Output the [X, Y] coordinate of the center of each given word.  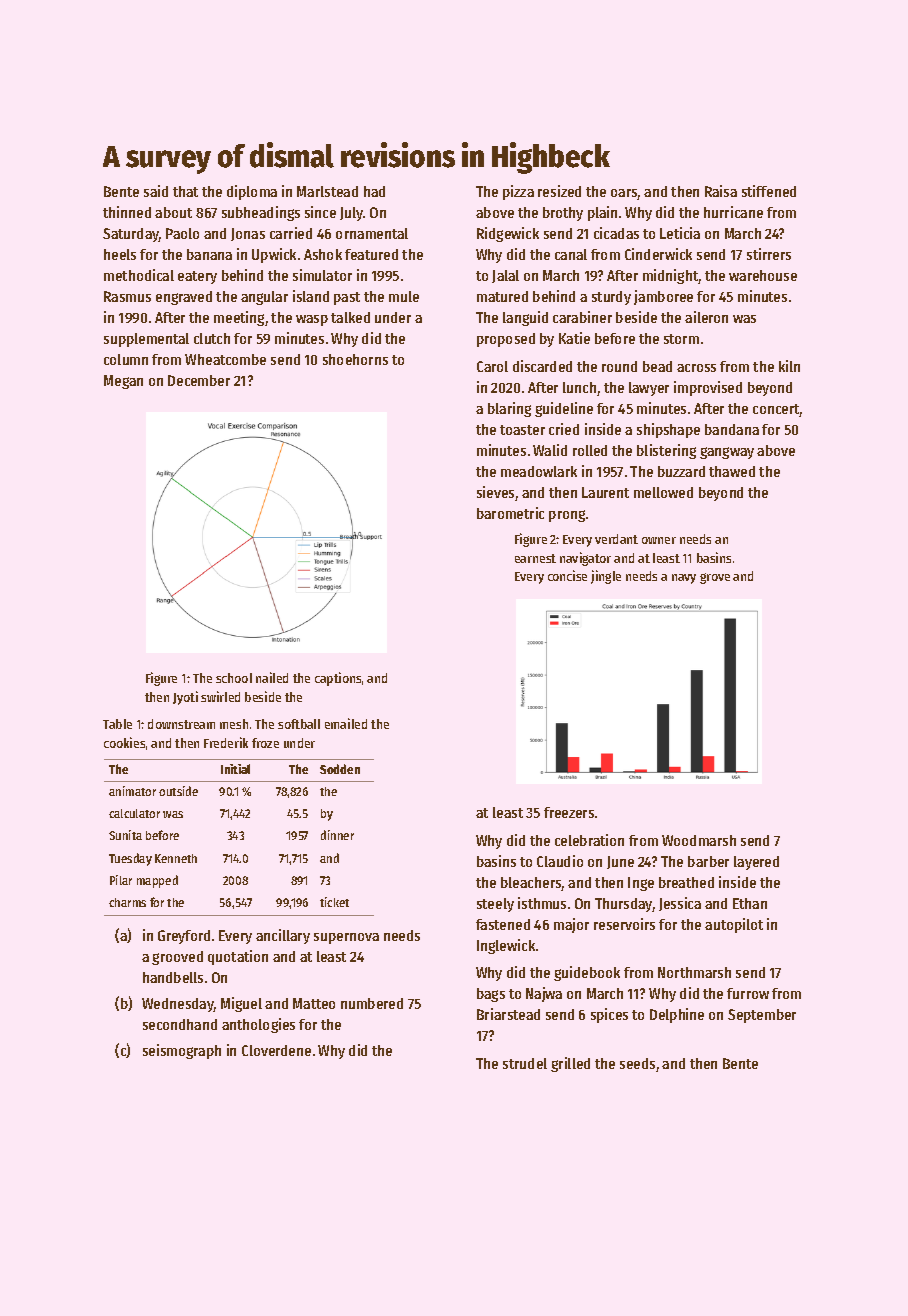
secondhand [180, 1024]
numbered [372, 1003]
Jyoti [185, 698]
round [619, 366]
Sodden [340, 769]
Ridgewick [508, 234]
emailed [346, 723]
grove [715, 578]
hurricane [733, 212]
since [320, 212]
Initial [235, 769]
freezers [569, 812]
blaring [509, 409]
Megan [123, 382]
